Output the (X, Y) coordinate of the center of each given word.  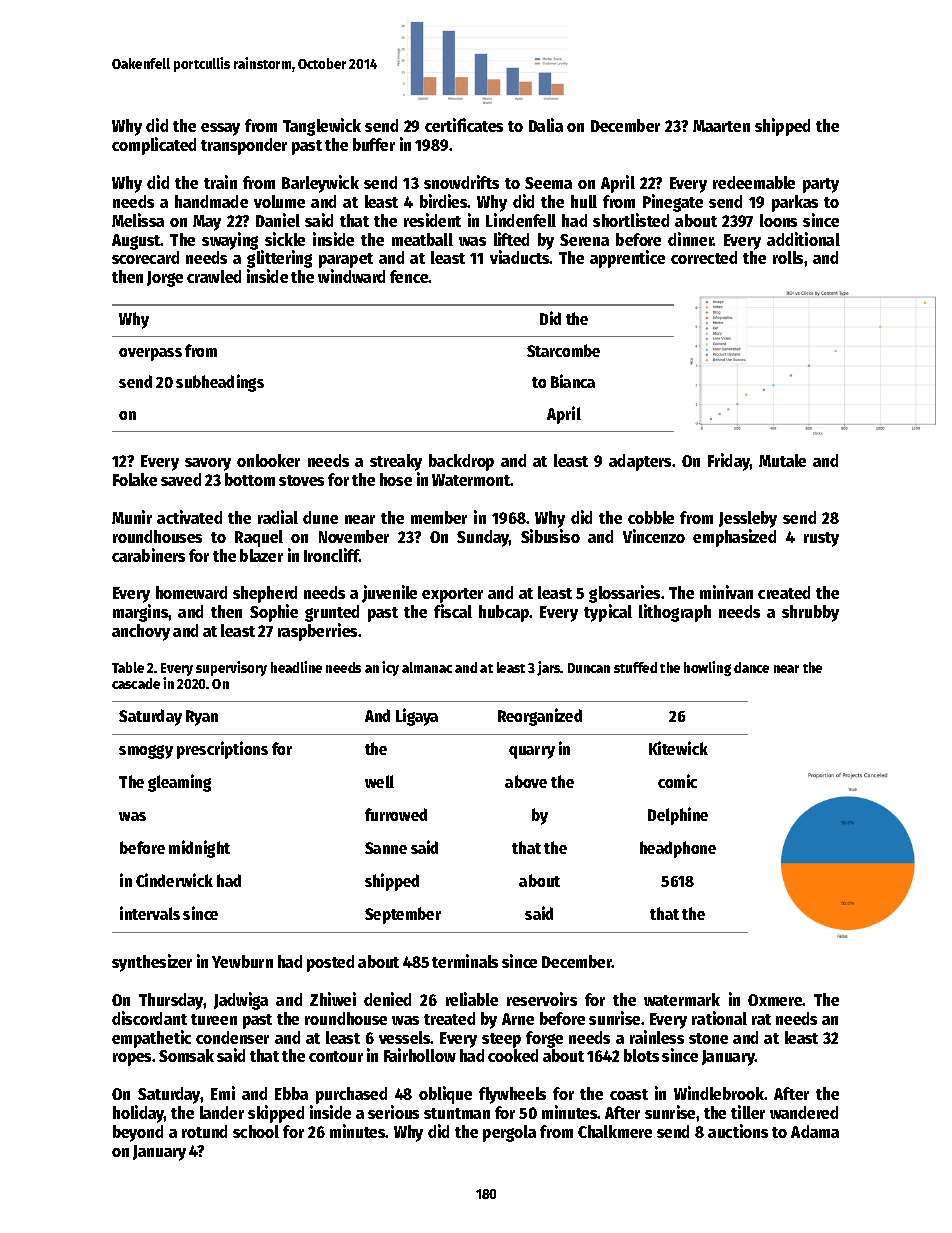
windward (351, 276)
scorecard (145, 257)
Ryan (202, 718)
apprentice (627, 259)
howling (707, 668)
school (256, 1131)
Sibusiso (550, 536)
